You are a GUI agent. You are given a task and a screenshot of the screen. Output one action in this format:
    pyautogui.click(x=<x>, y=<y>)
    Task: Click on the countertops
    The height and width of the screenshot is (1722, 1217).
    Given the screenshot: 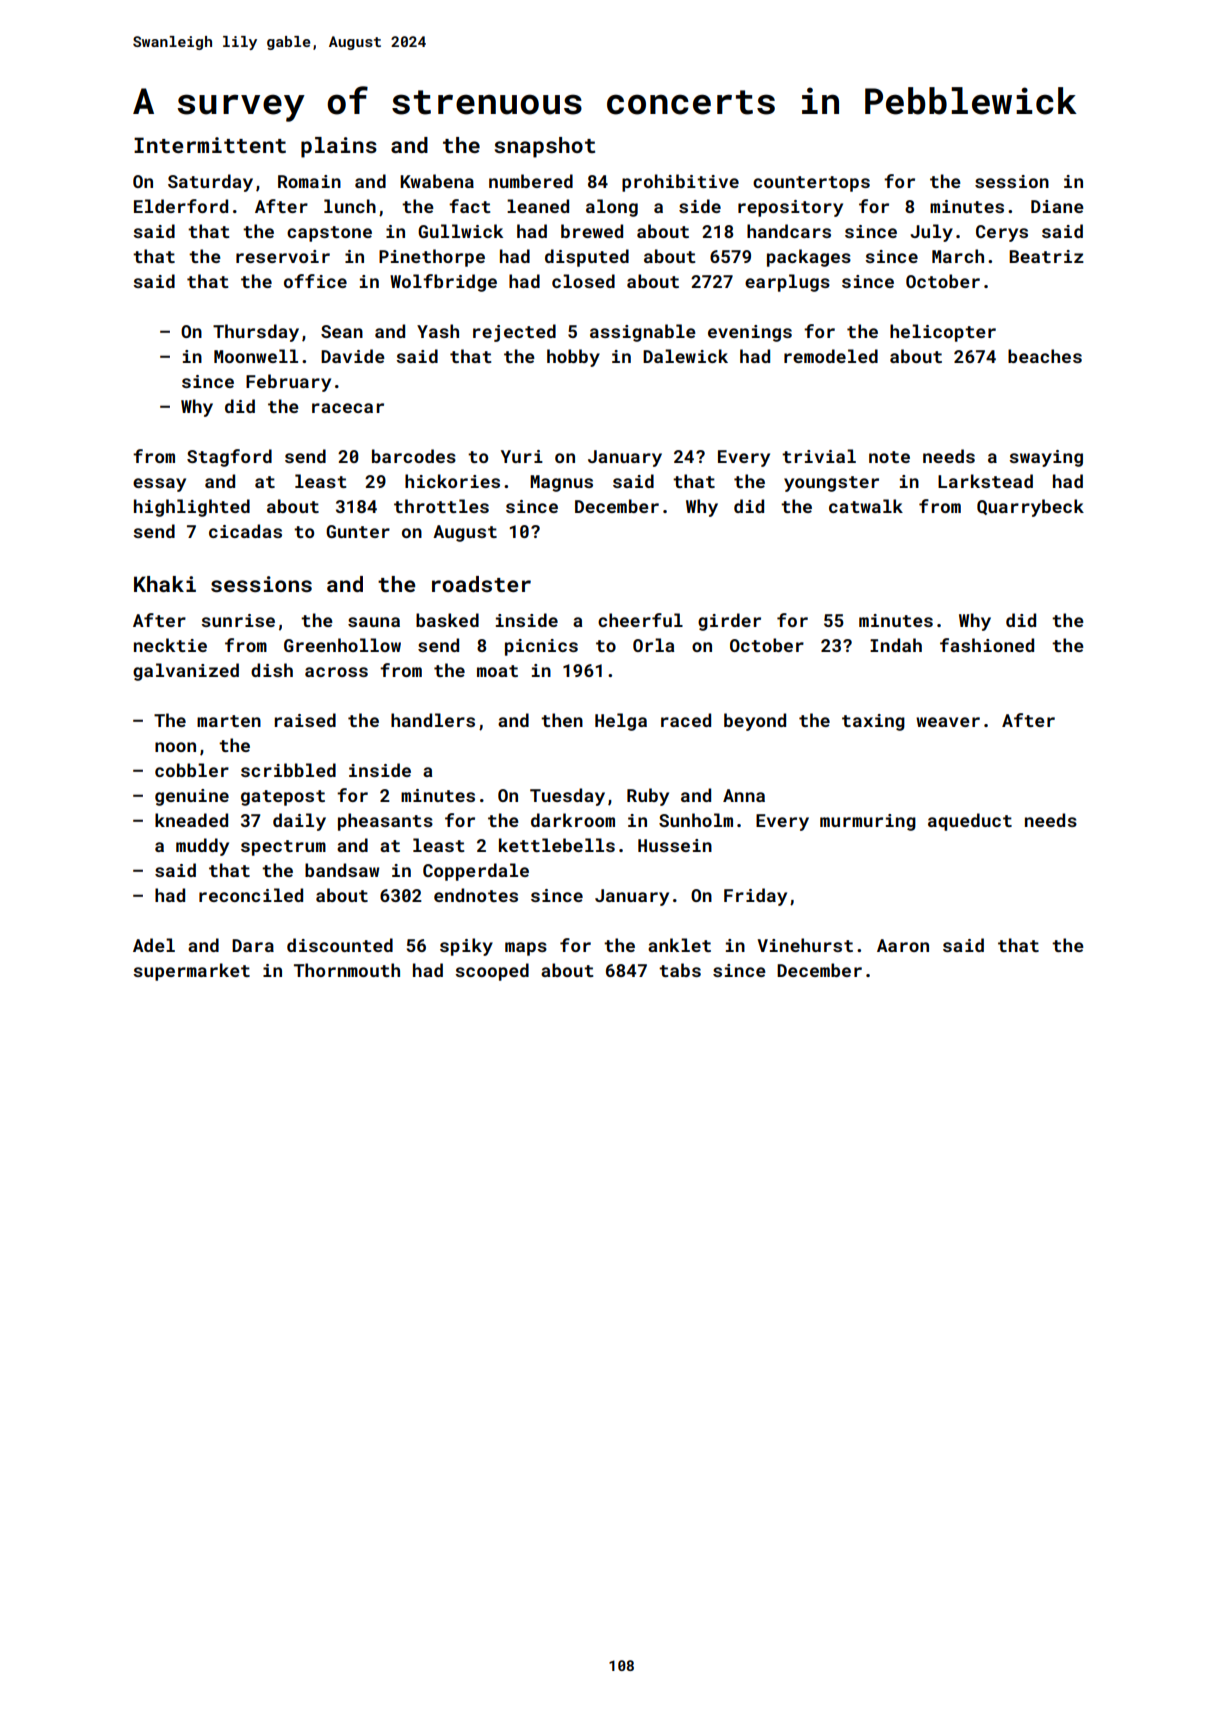 What is the action you would take?
    pyautogui.click(x=811, y=184)
